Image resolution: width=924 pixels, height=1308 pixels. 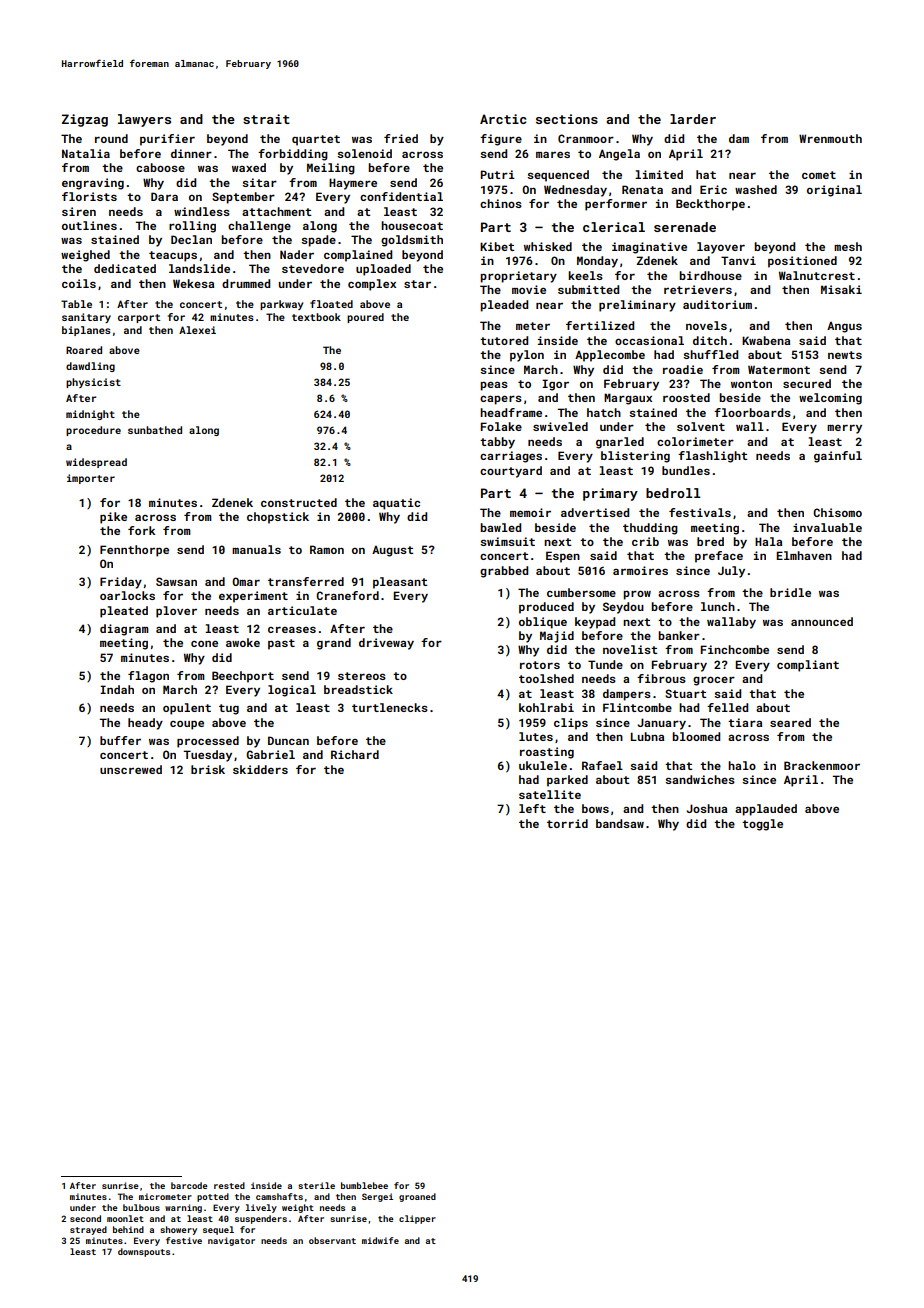 I want to click on Richard, so click(x=355, y=754).
